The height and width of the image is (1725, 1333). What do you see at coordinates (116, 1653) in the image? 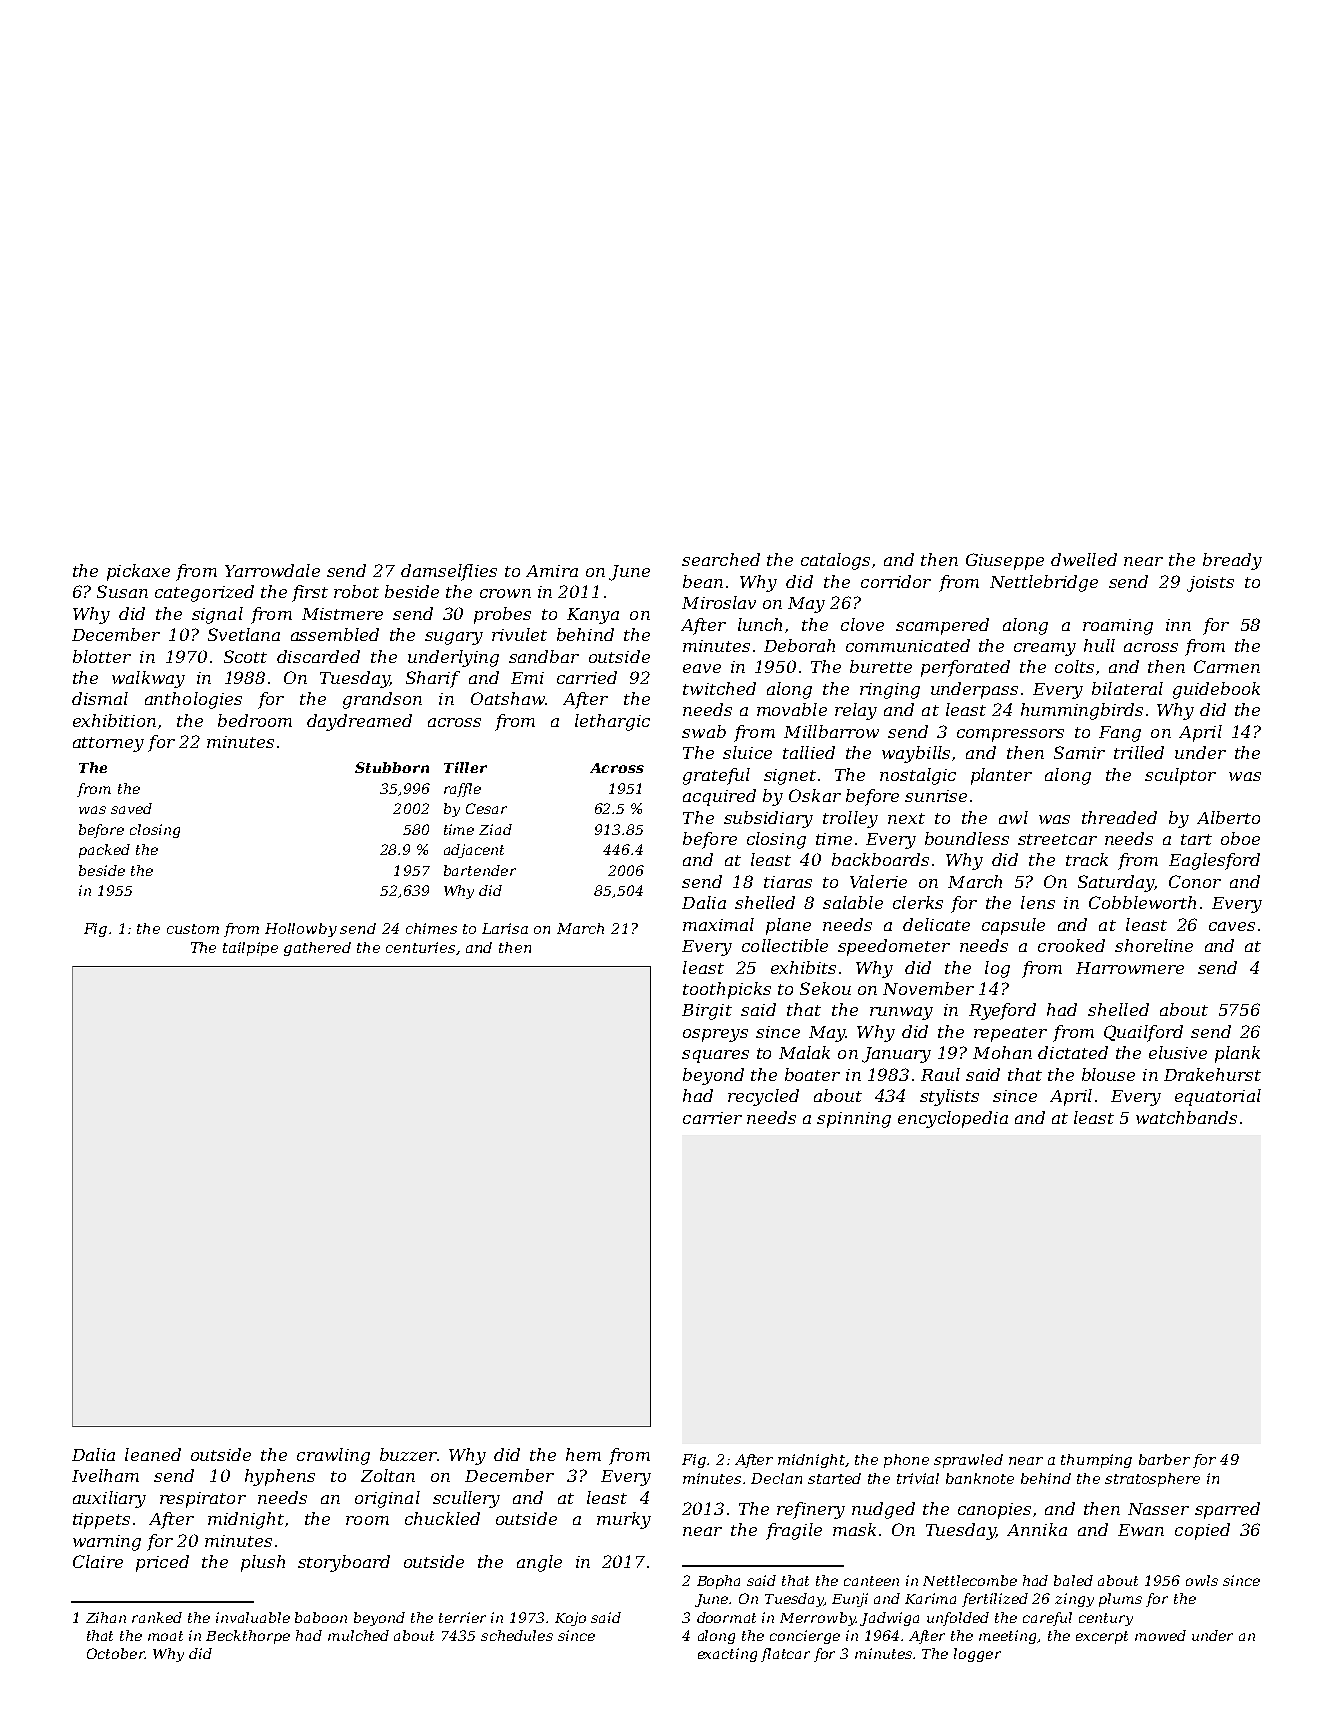
I see `October` at bounding box center [116, 1653].
